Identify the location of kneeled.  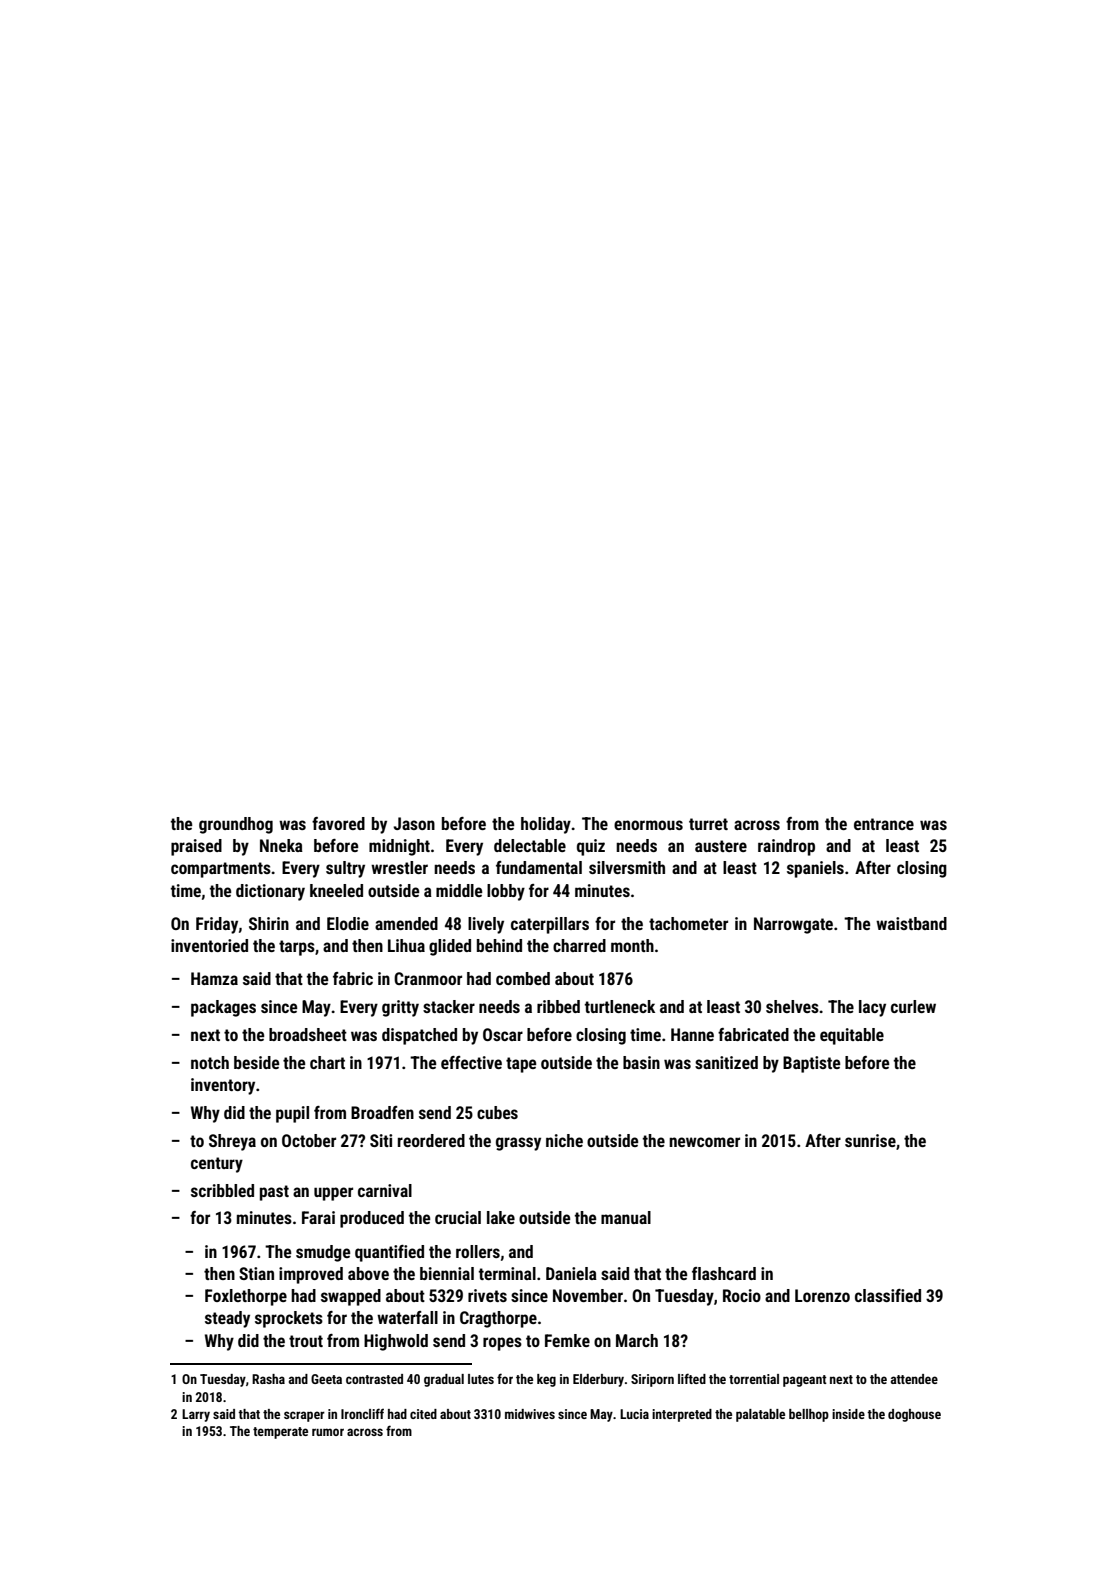
(336, 890).
